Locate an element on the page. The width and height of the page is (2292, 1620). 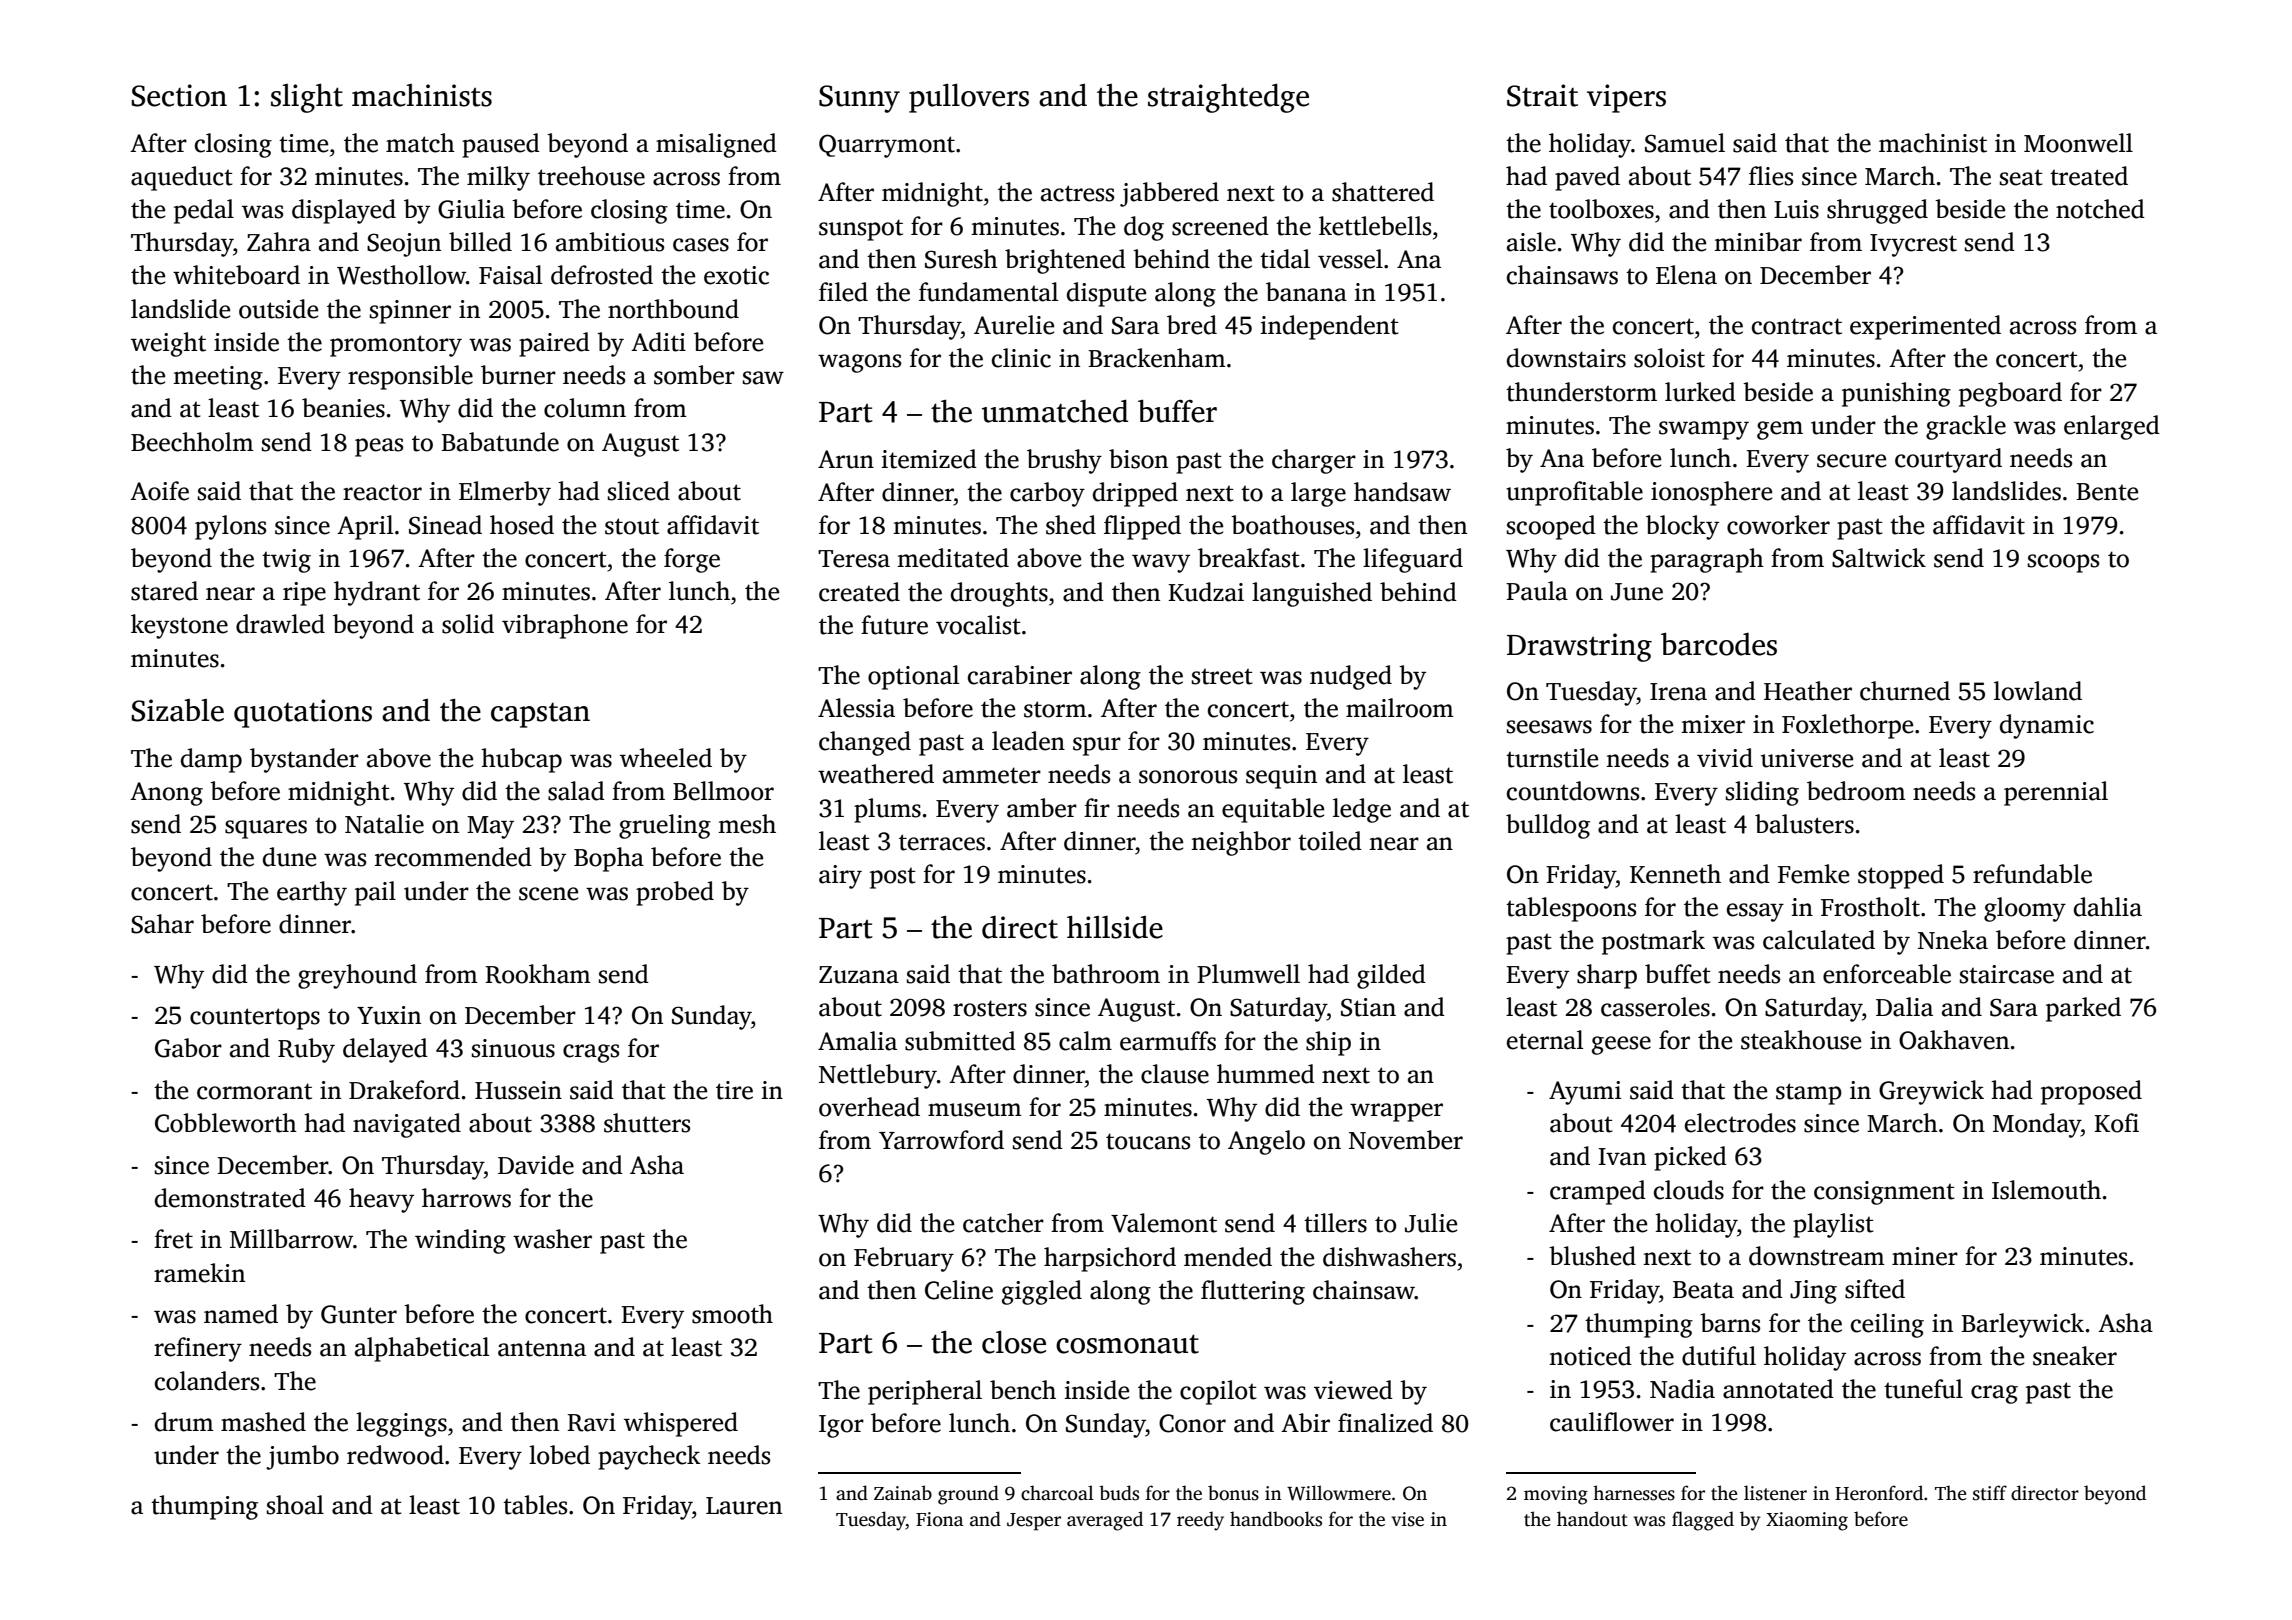
sinuous is located at coordinates (513, 1048).
